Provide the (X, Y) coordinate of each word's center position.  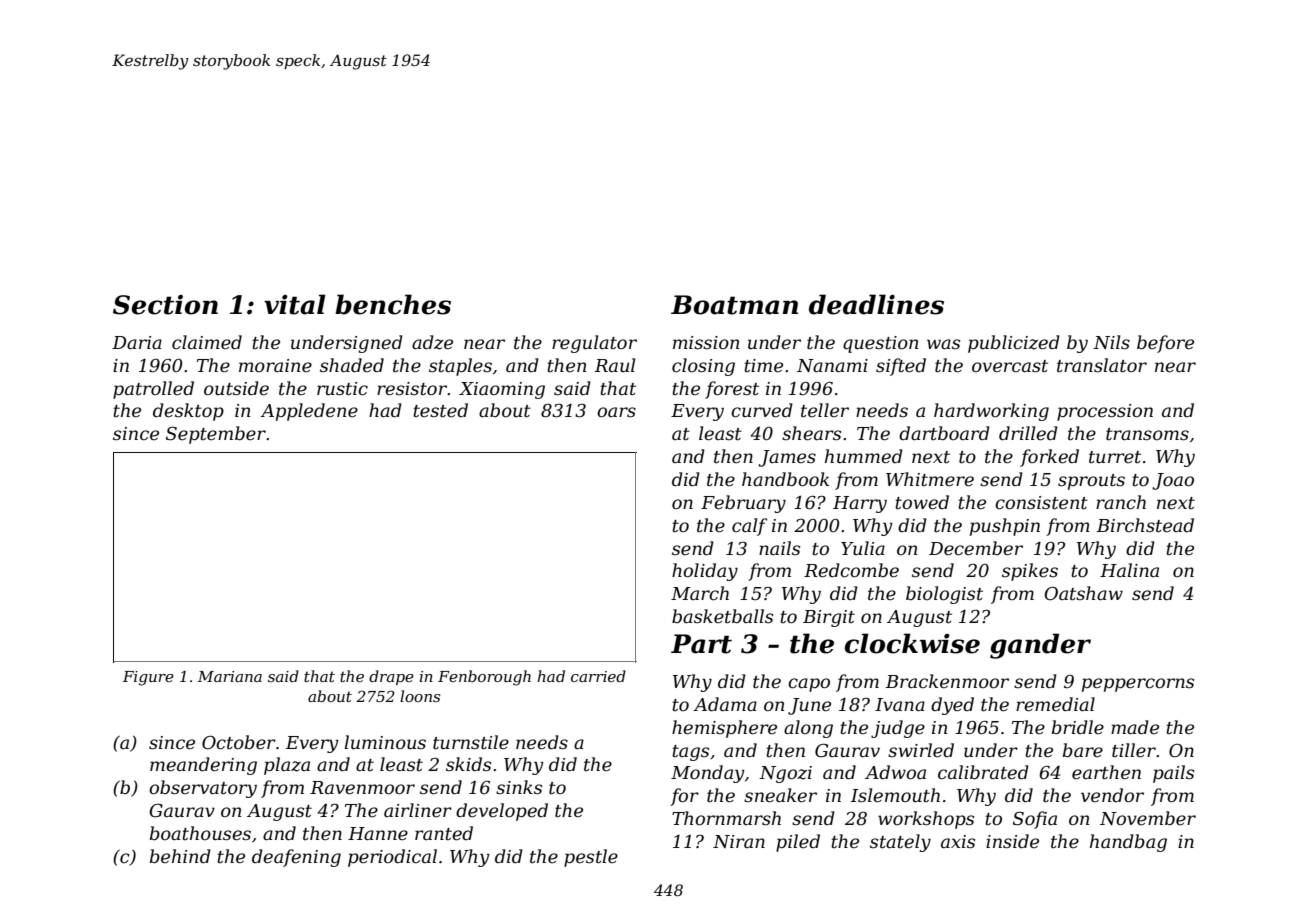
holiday (705, 572)
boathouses (200, 833)
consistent (1041, 503)
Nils (1111, 342)
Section (165, 305)
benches (393, 304)
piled (798, 843)
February (743, 504)
